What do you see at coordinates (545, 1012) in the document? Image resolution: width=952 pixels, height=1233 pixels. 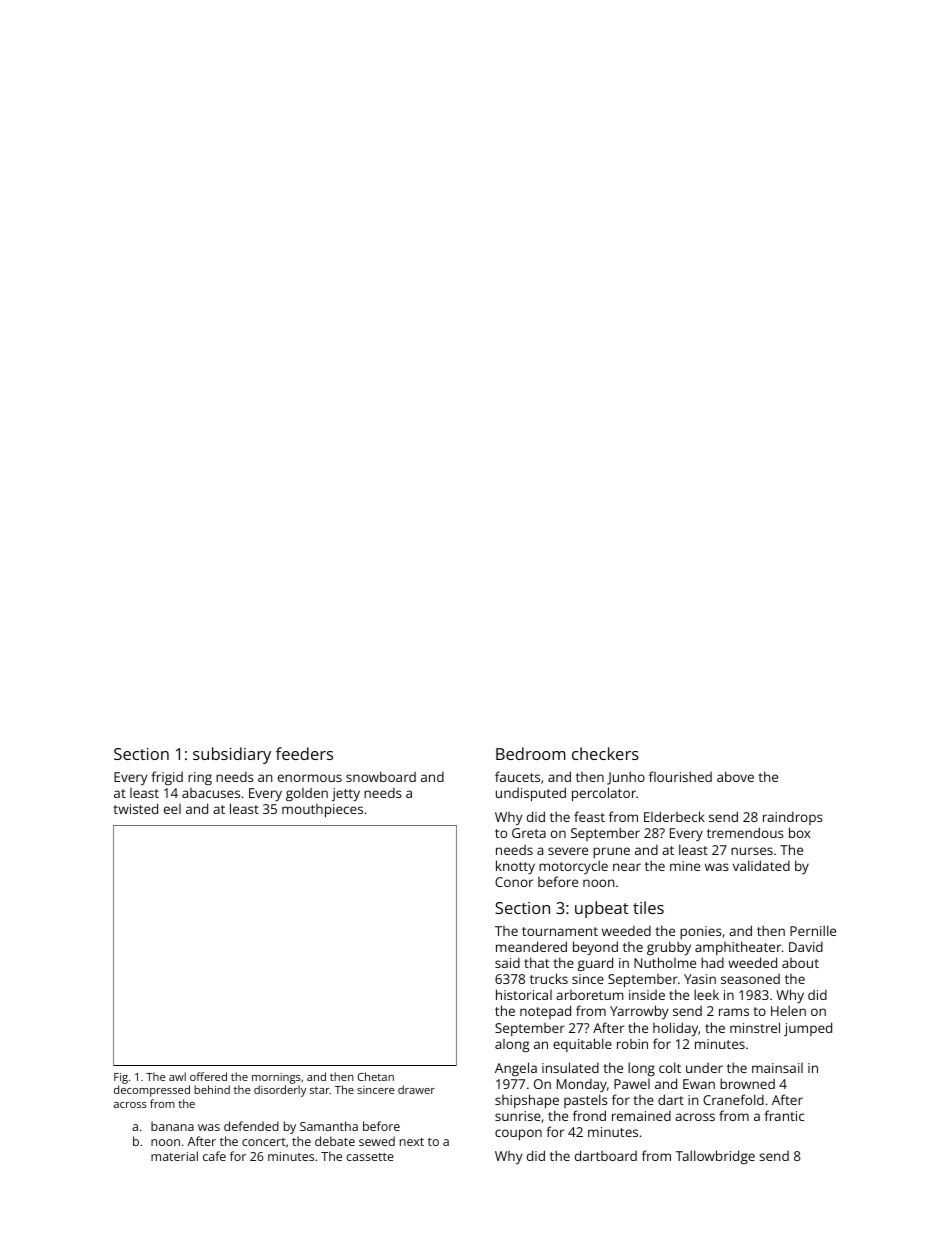 I see `notepad` at bounding box center [545, 1012].
